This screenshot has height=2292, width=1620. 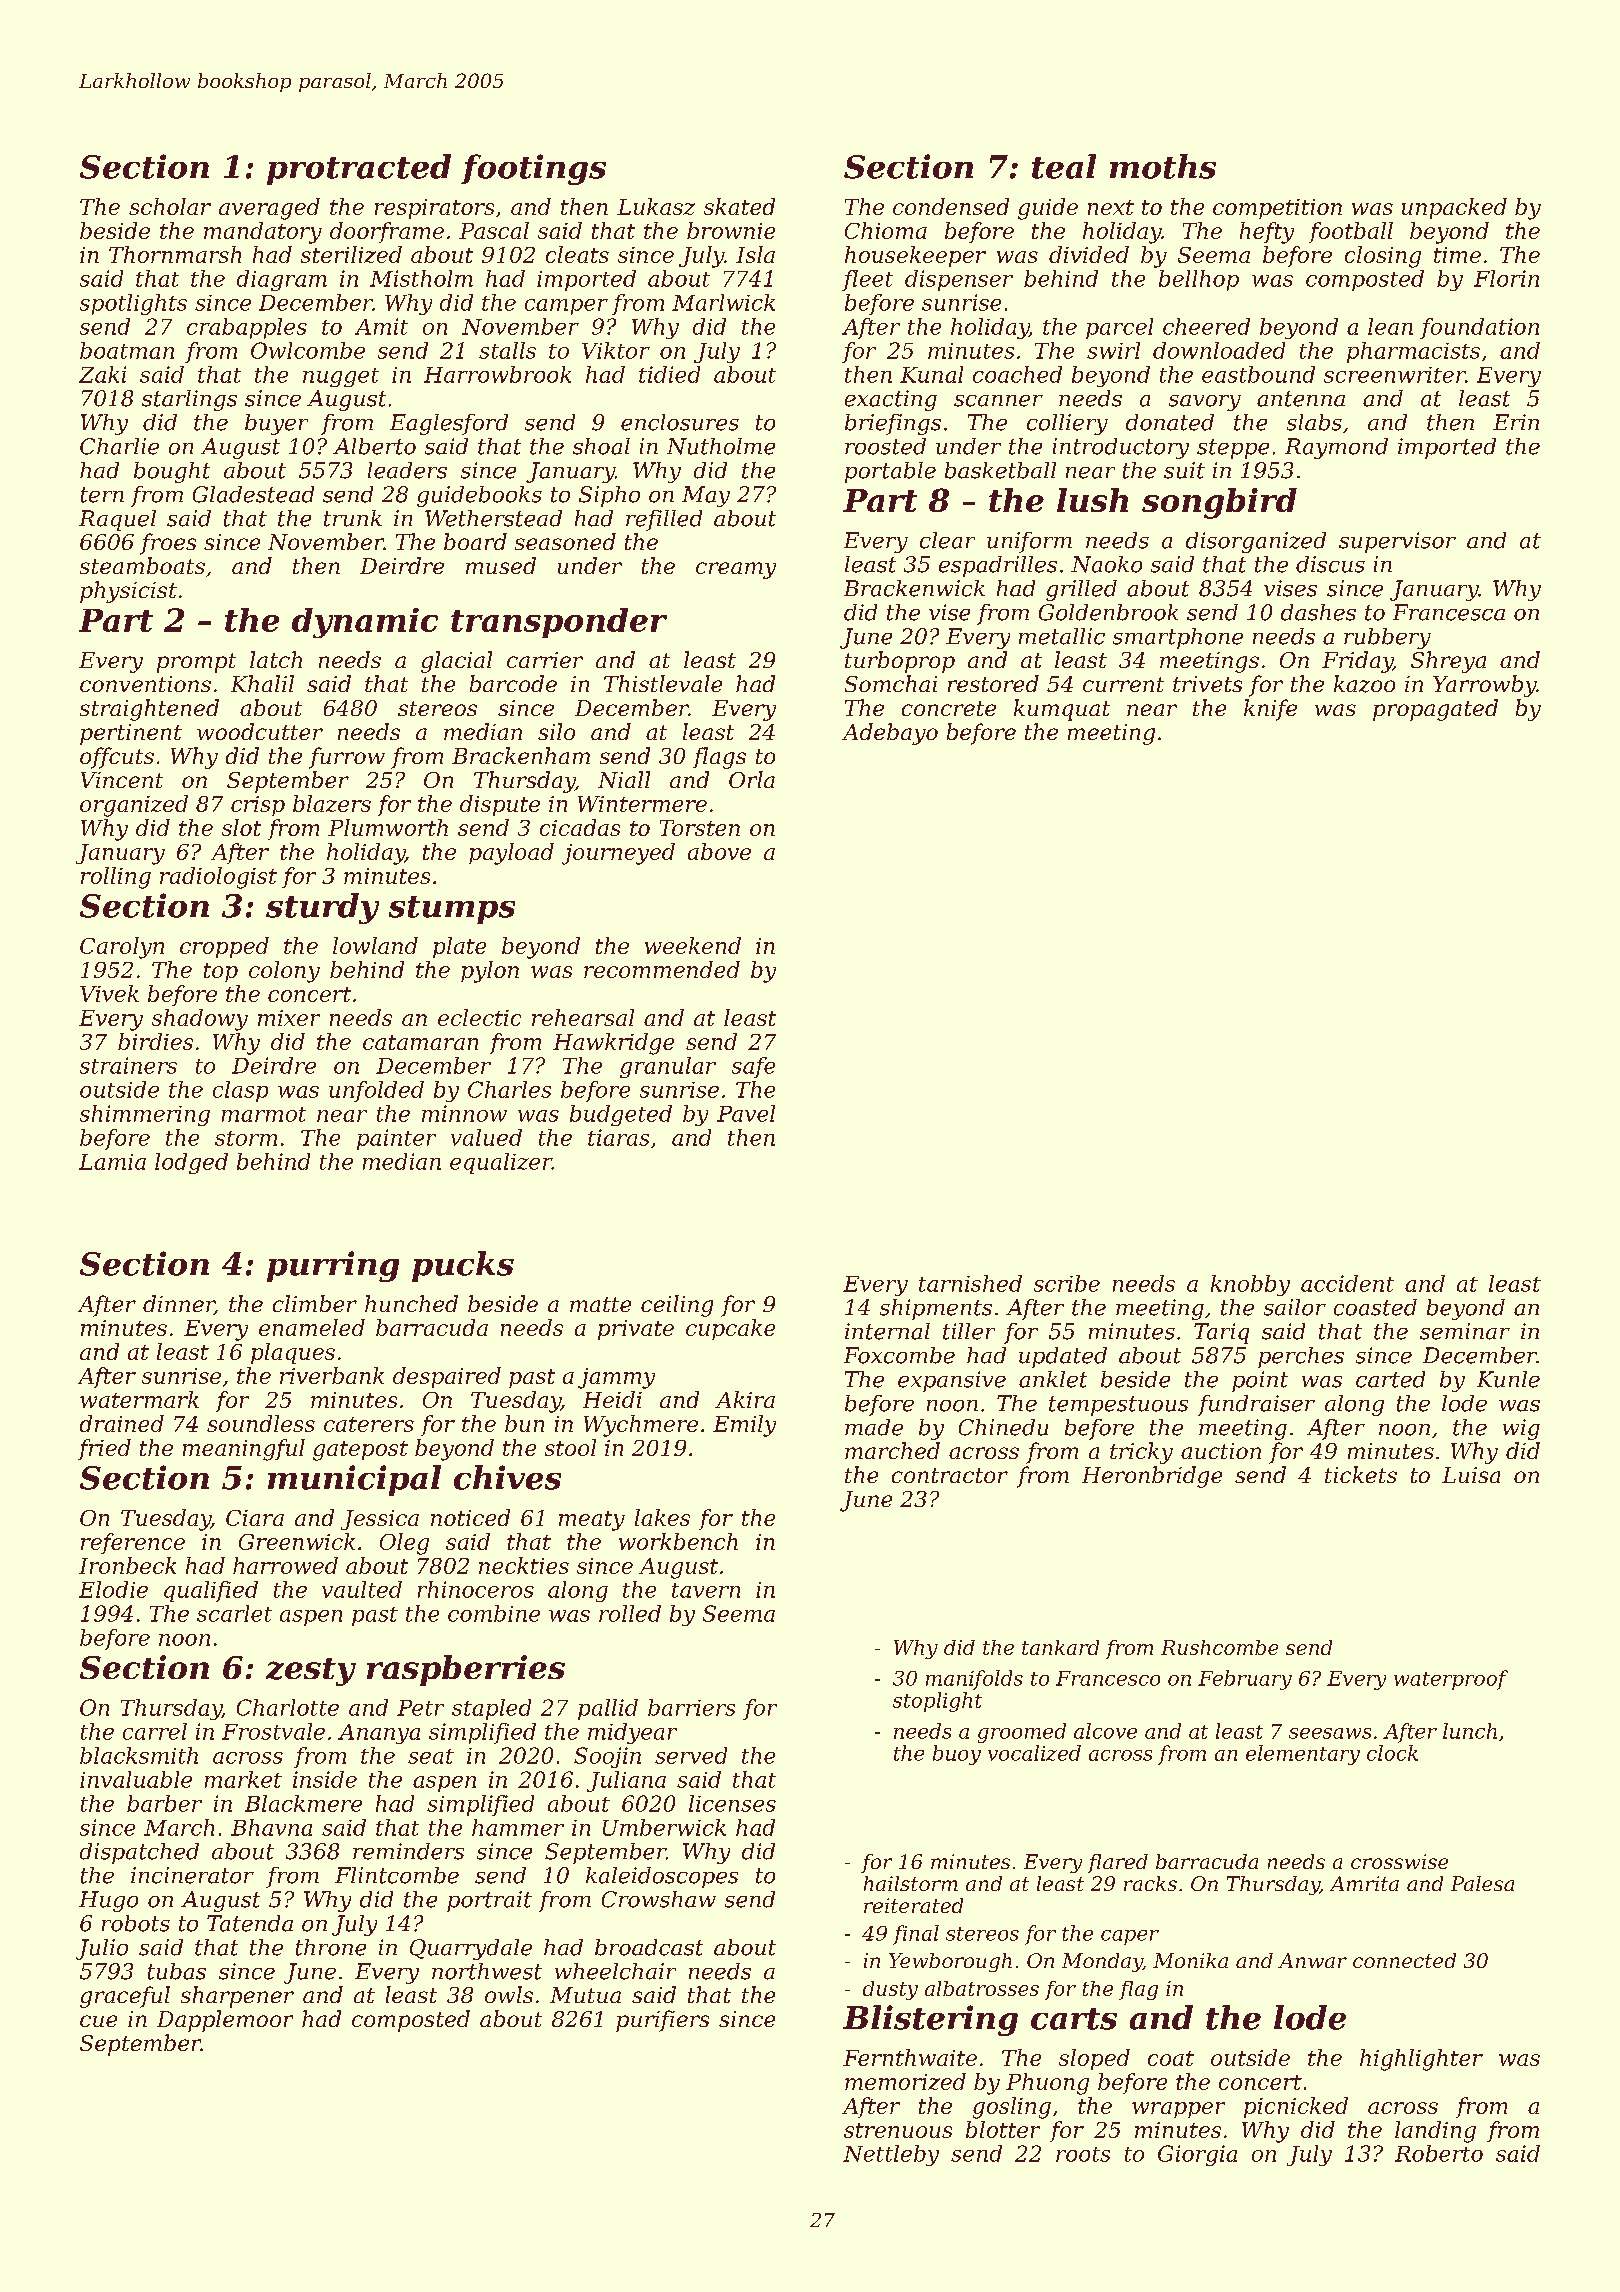 I want to click on perches, so click(x=1301, y=1357).
